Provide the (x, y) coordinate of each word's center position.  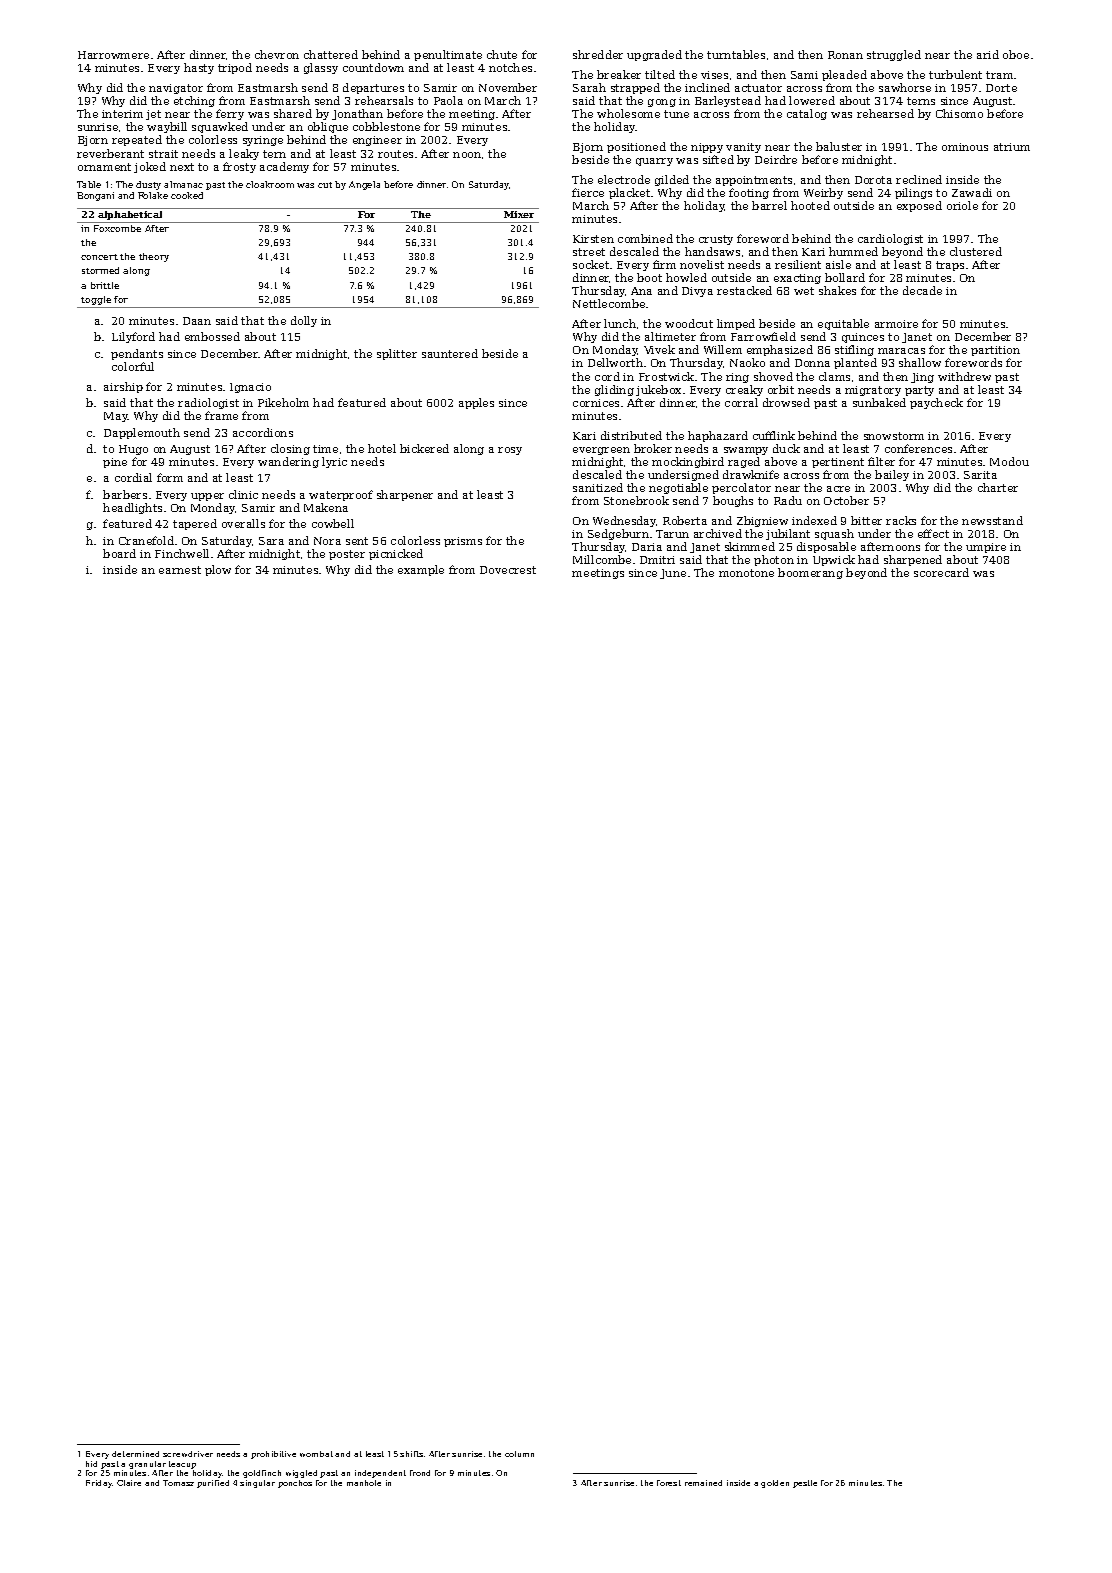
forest (669, 1483)
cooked (187, 195)
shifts (411, 1454)
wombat (316, 1454)
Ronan (845, 55)
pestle (805, 1484)
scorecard (941, 572)
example (421, 570)
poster (347, 555)
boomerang (810, 573)
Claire (129, 1483)
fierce (588, 192)
